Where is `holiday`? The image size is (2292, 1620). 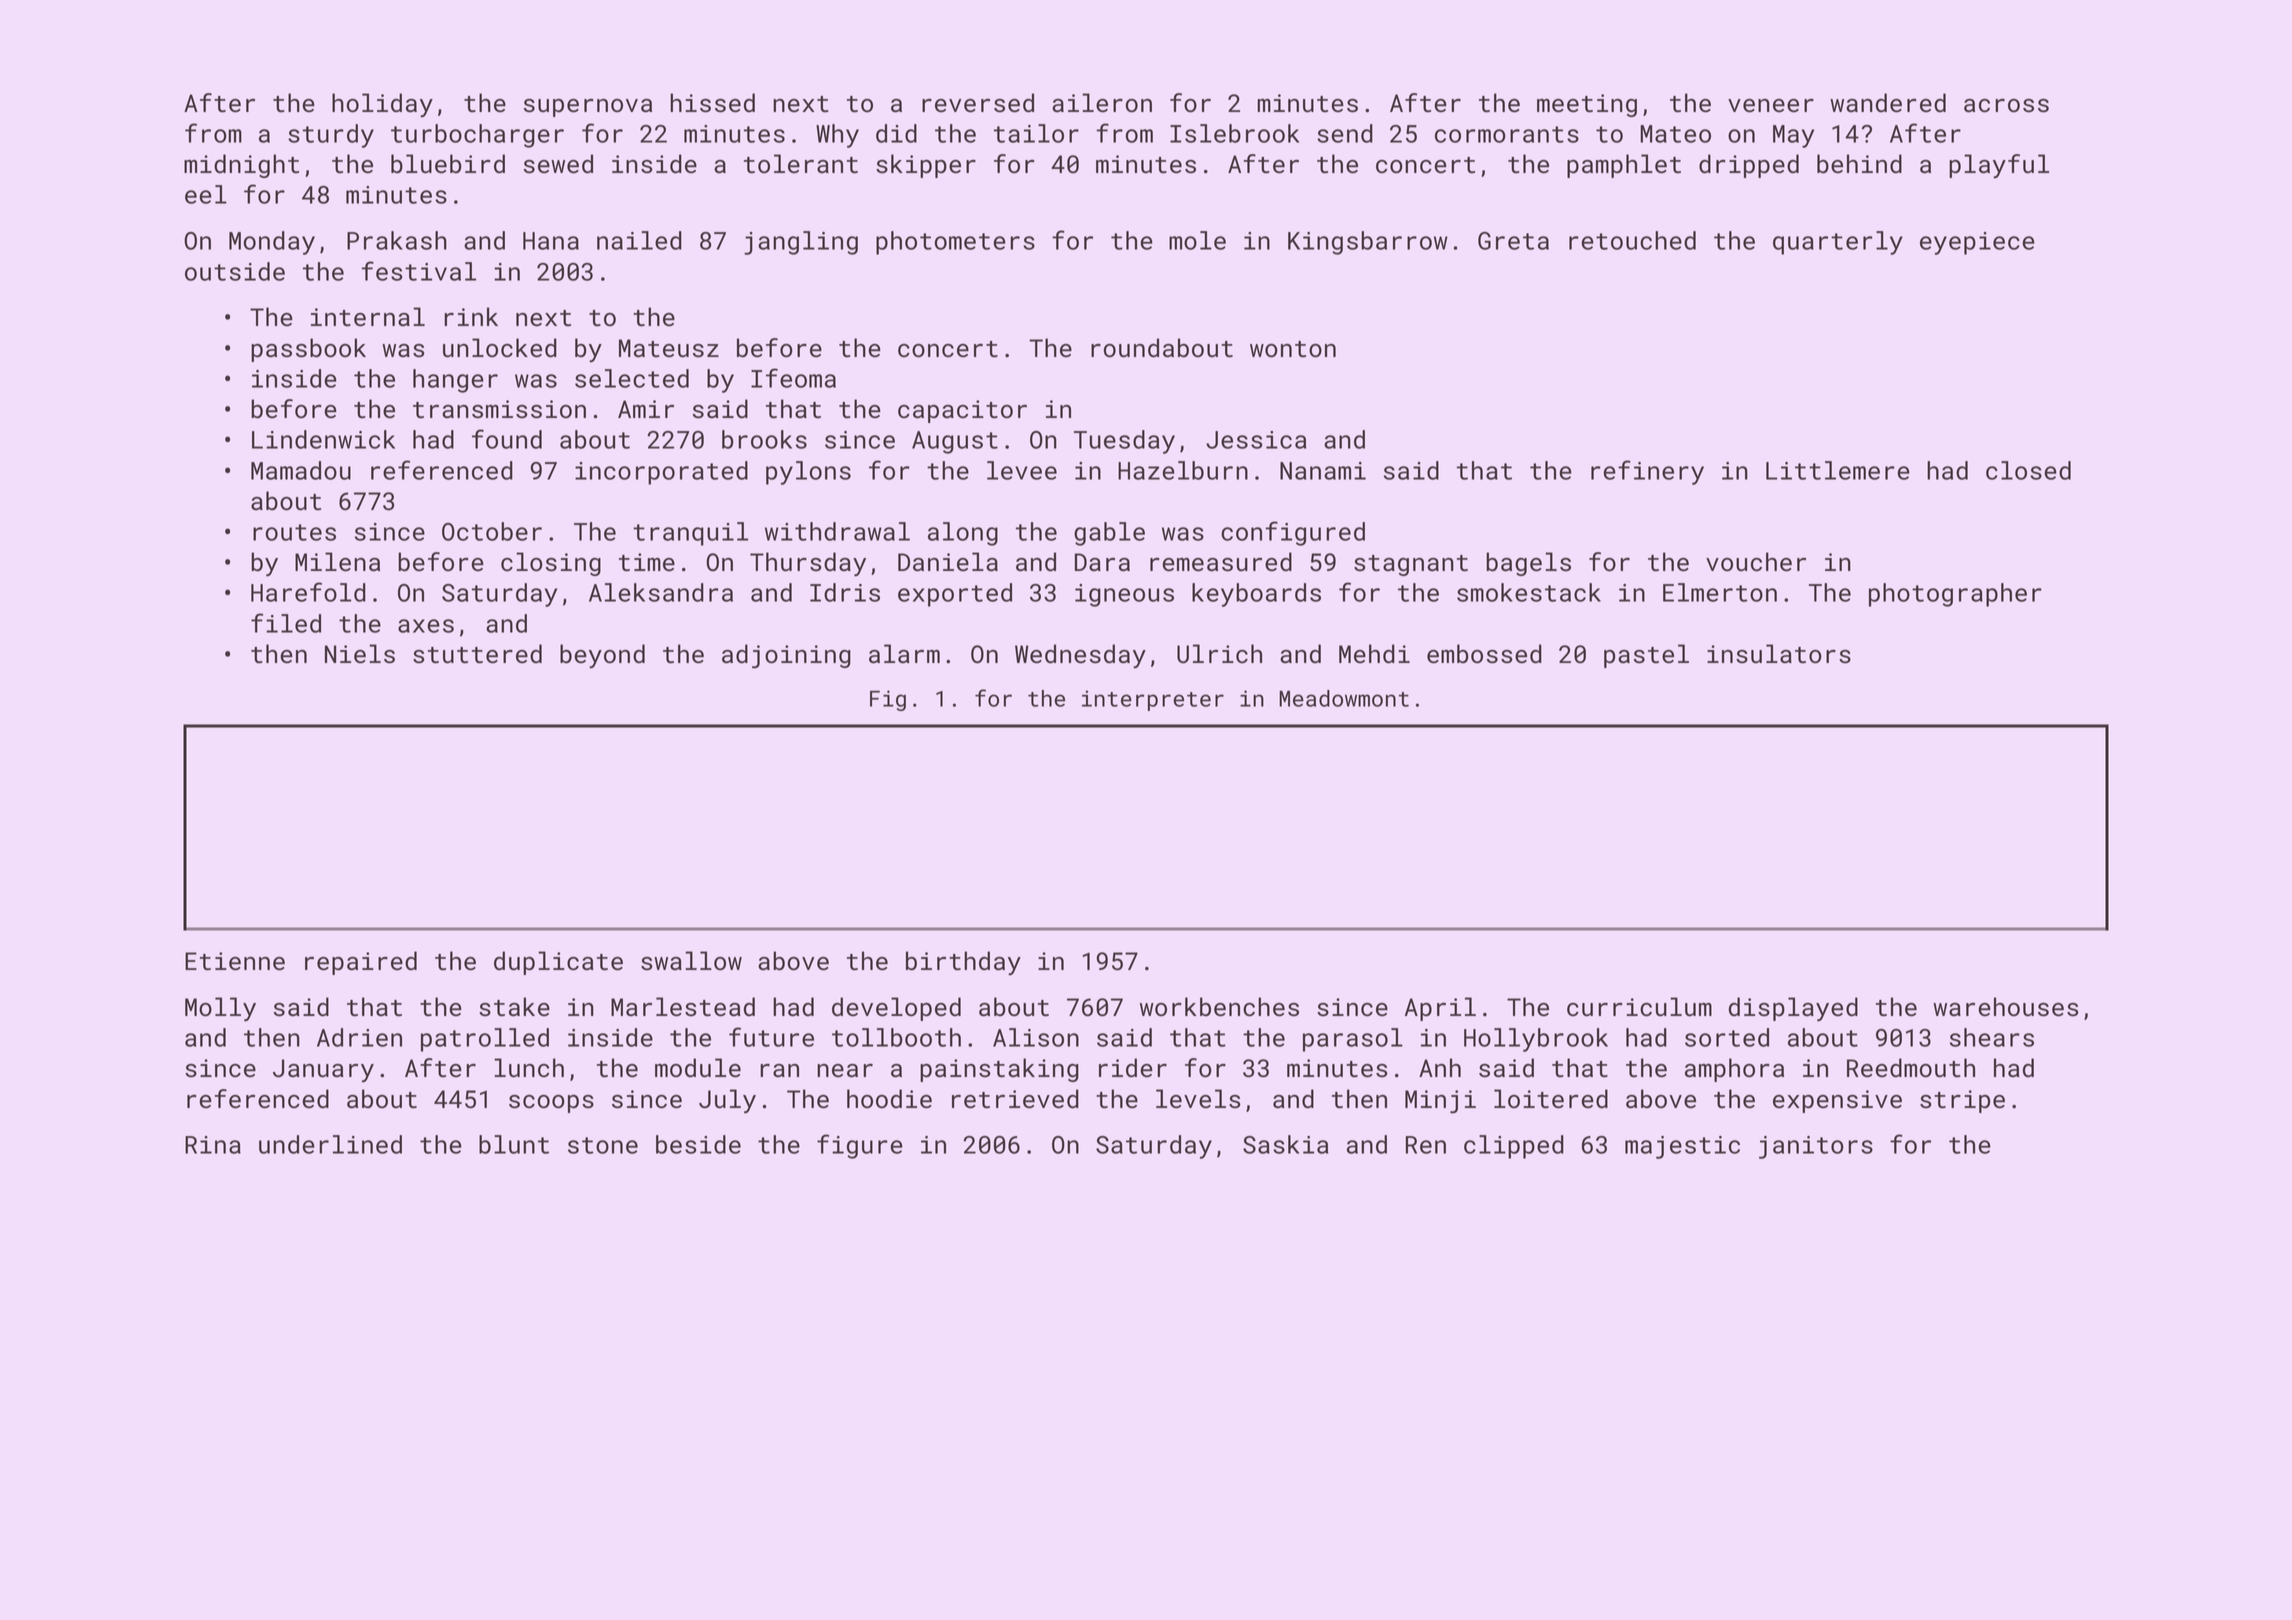 holiday is located at coordinates (382, 105).
